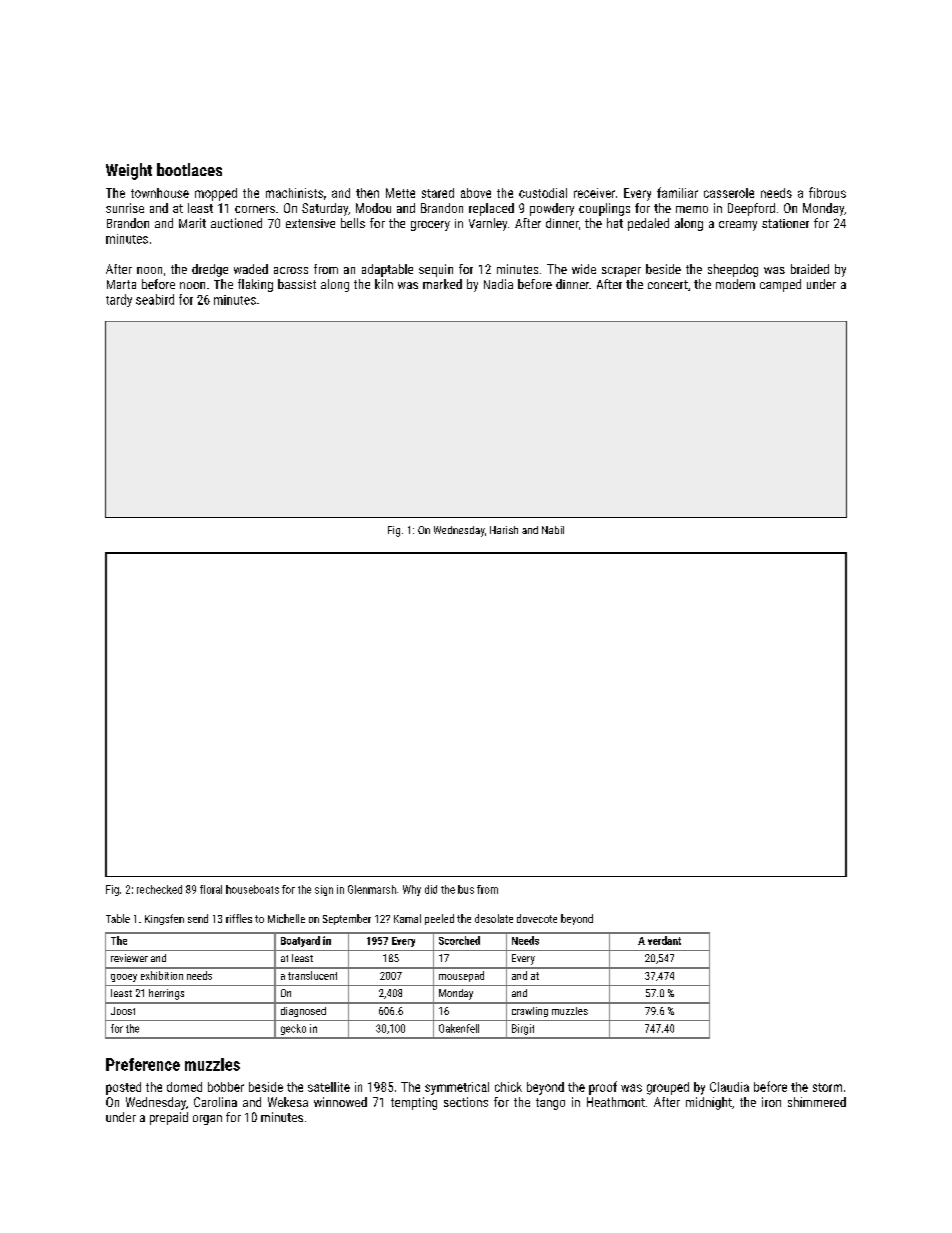 This document has height=1233, width=952. Describe the element at coordinates (677, 192) in the document. I see `familiar` at that location.
